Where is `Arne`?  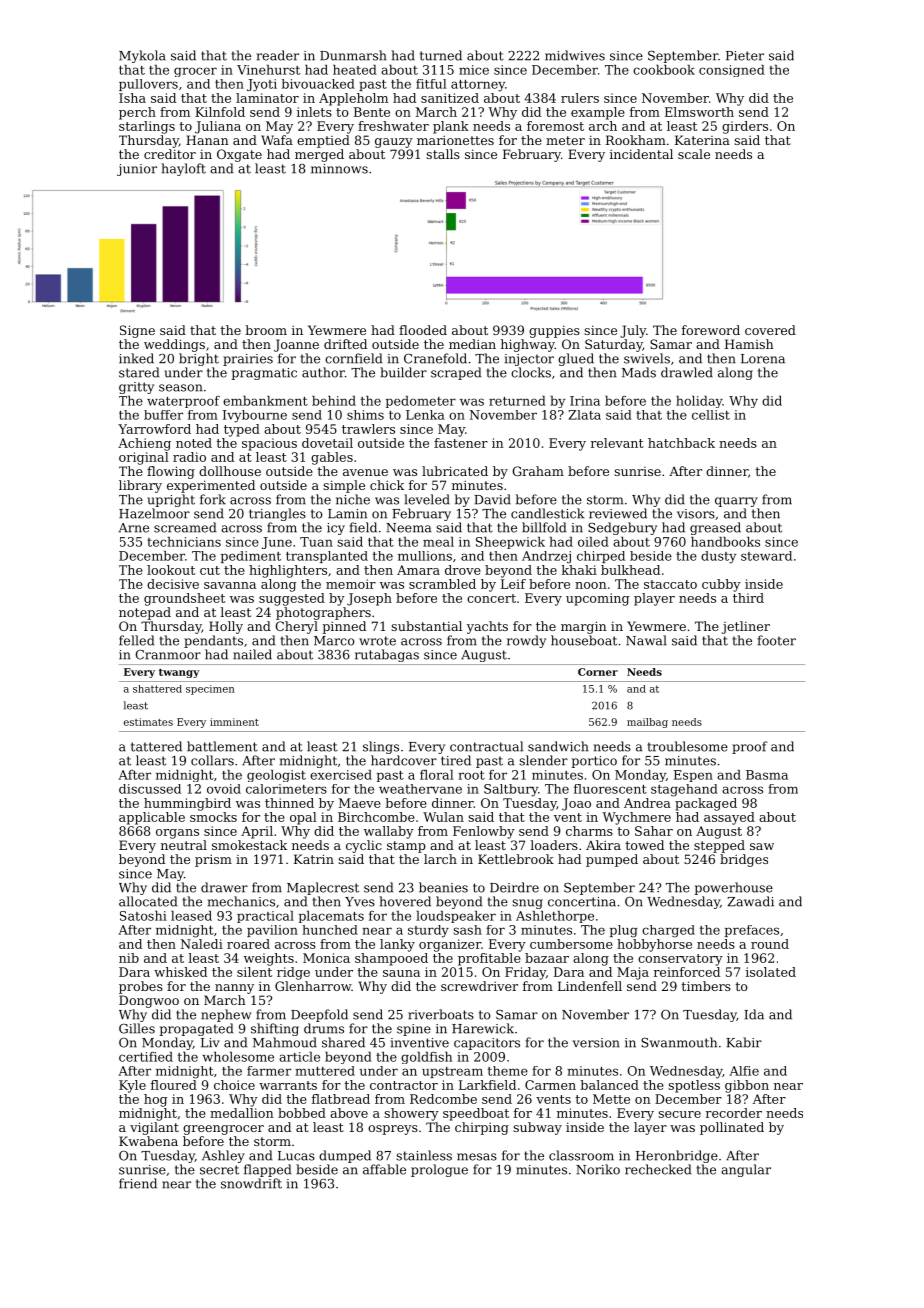
Arne is located at coordinates (134, 528).
